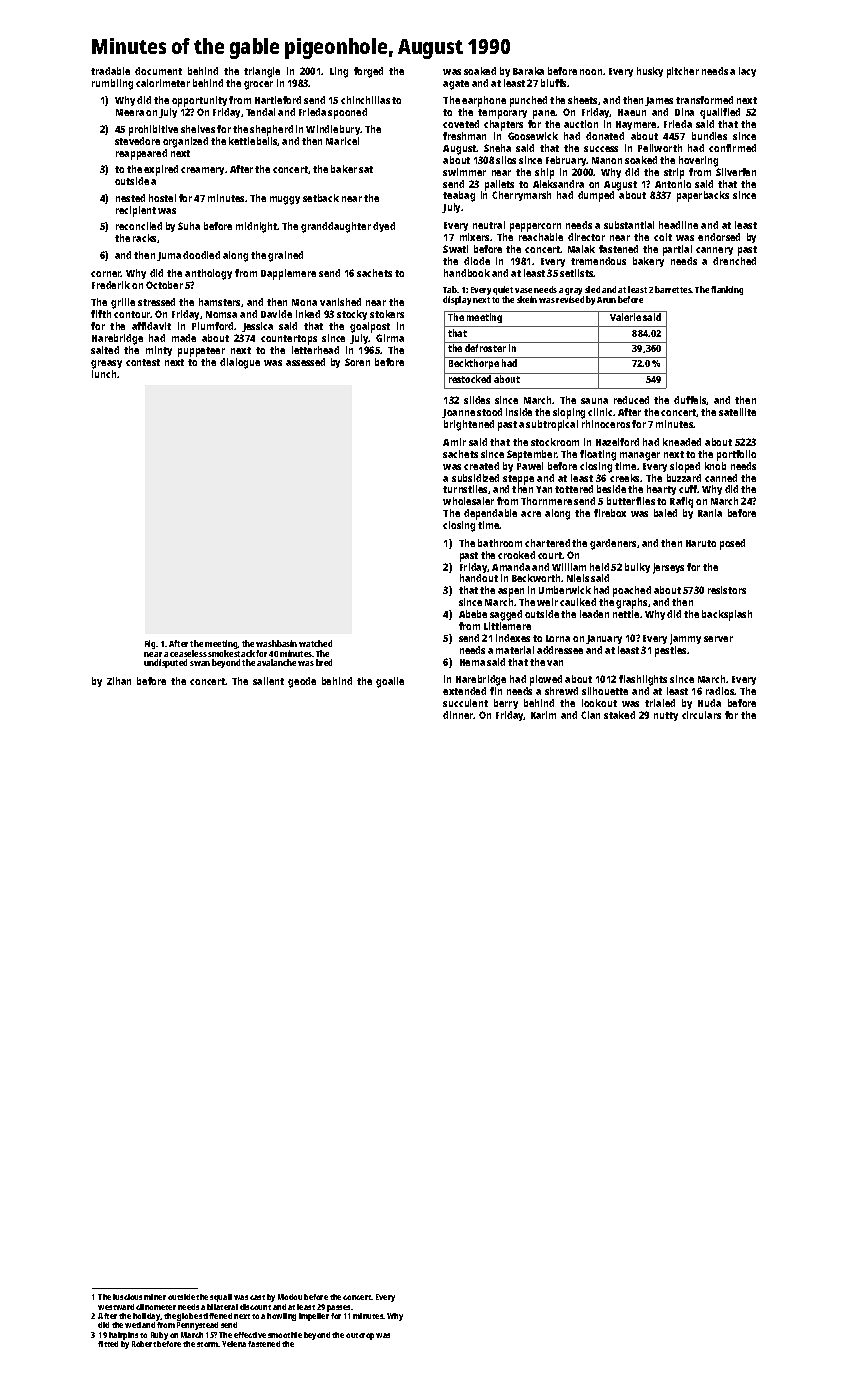 This page has height=1400, width=849. Describe the element at coordinates (458, 715) in the page. I see `dinner` at that location.
